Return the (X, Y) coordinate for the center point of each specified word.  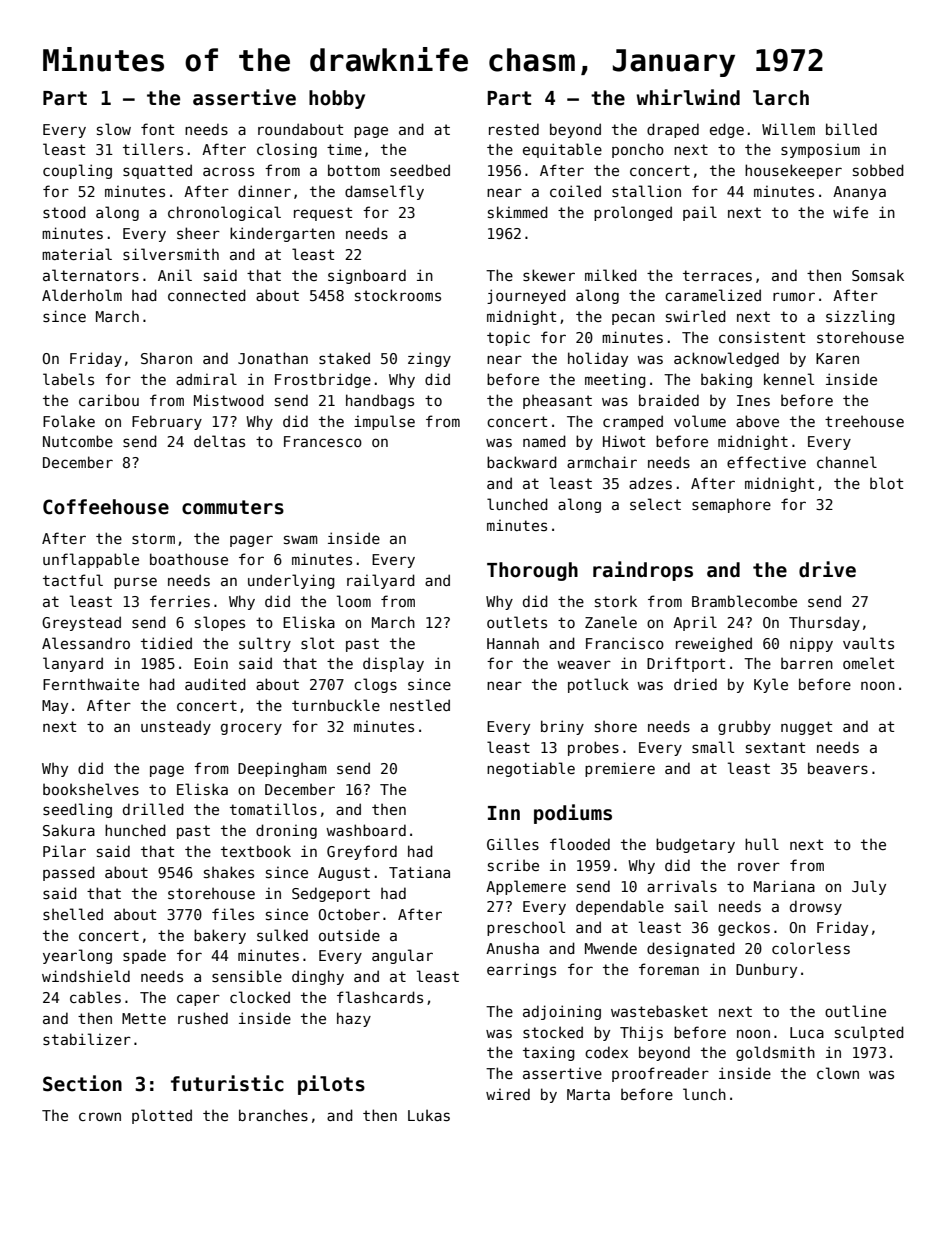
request (323, 214)
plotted (162, 1116)
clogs (375, 685)
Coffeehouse (106, 507)
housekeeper (793, 171)
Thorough (532, 571)
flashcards (380, 997)
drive (827, 569)
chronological (224, 213)
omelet (868, 663)
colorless (811, 948)
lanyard (73, 664)
